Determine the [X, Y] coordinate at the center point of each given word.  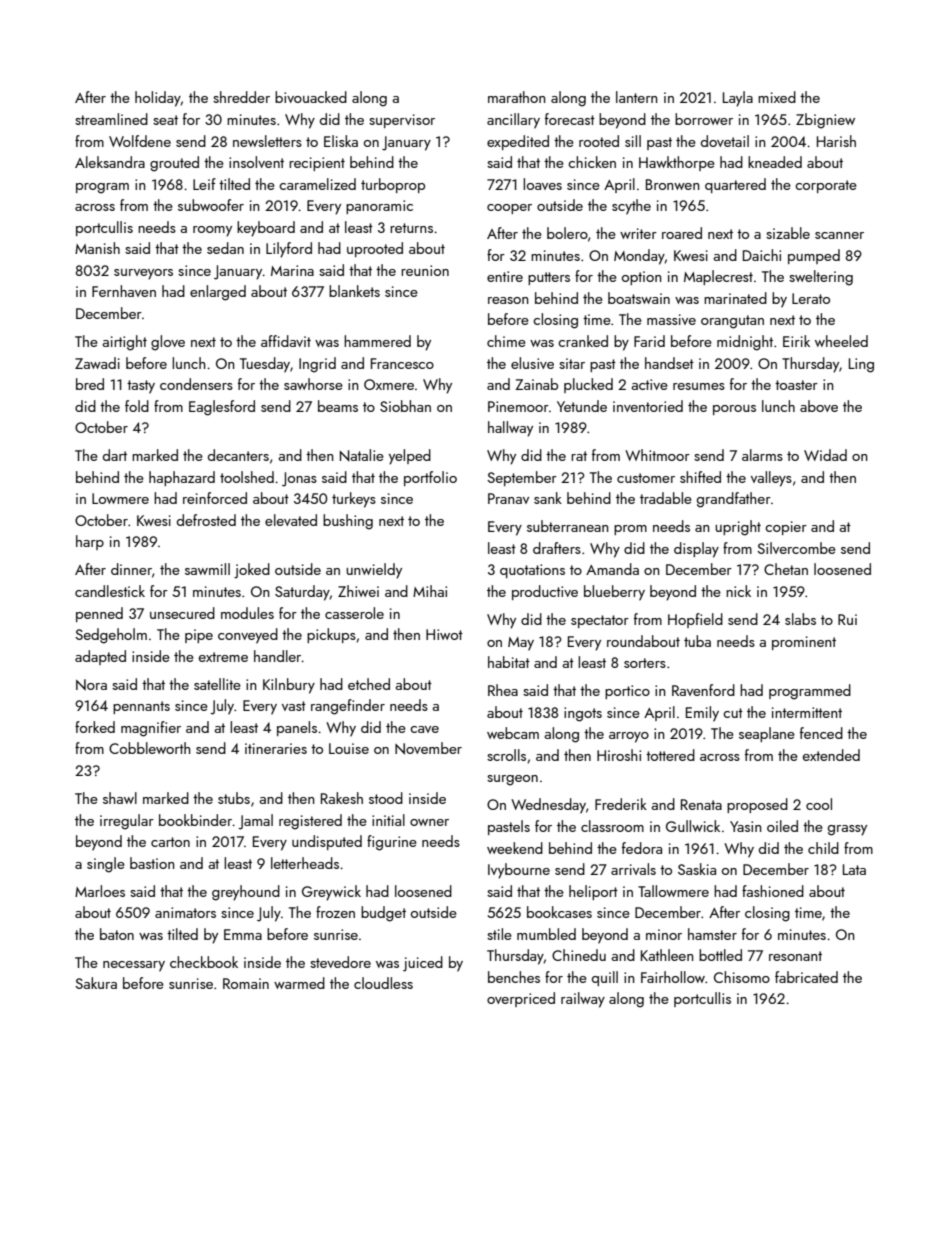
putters [549, 278]
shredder [241, 97]
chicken [592, 162]
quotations [532, 571]
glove [168, 343]
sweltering [821, 278]
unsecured [182, 613]
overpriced [521, 999]
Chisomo [742, 977]
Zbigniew [825, 121]
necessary [134, 966]
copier [786, 528]
